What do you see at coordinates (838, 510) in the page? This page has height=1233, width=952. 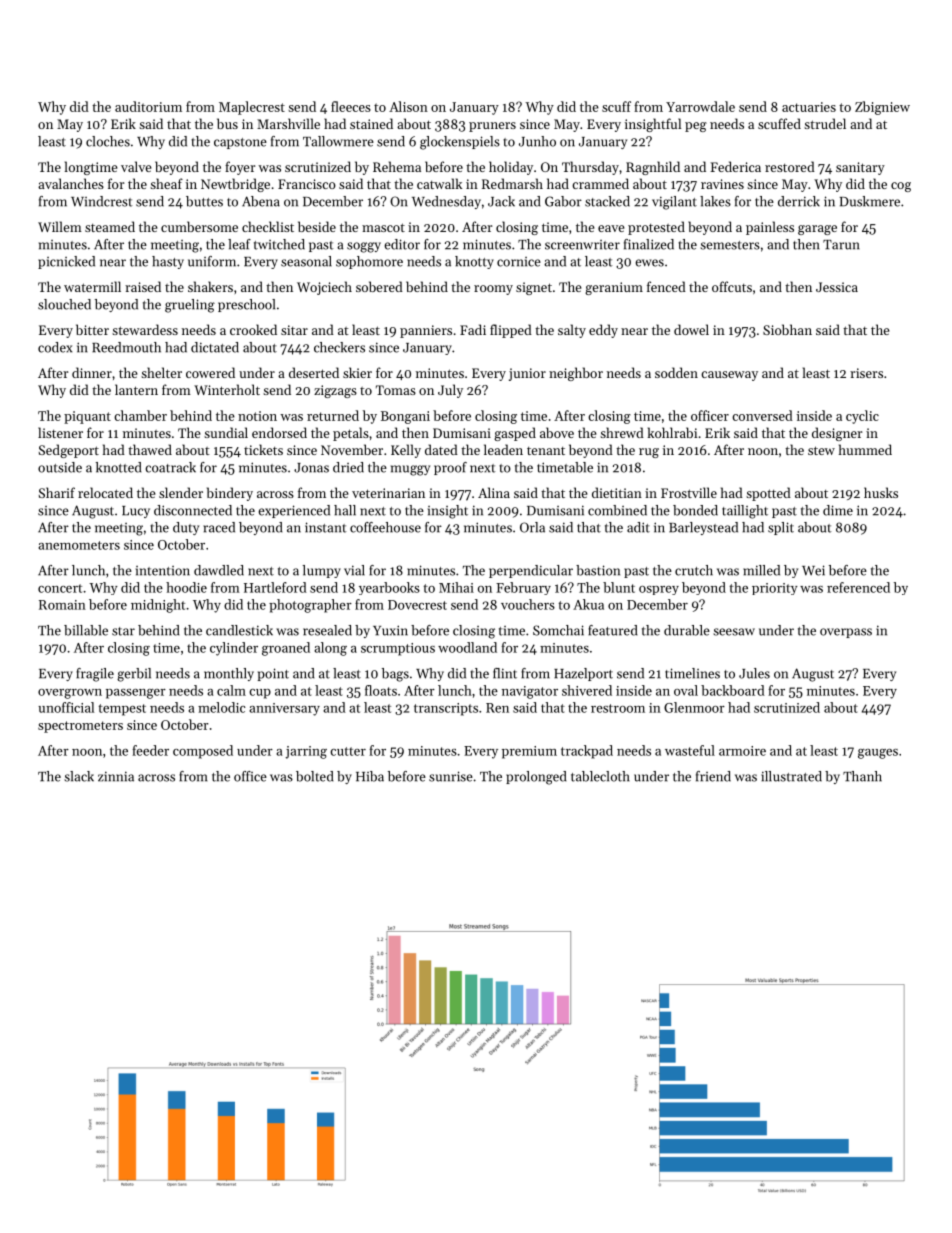 I see `dime` at bounding box center [838, 510].
